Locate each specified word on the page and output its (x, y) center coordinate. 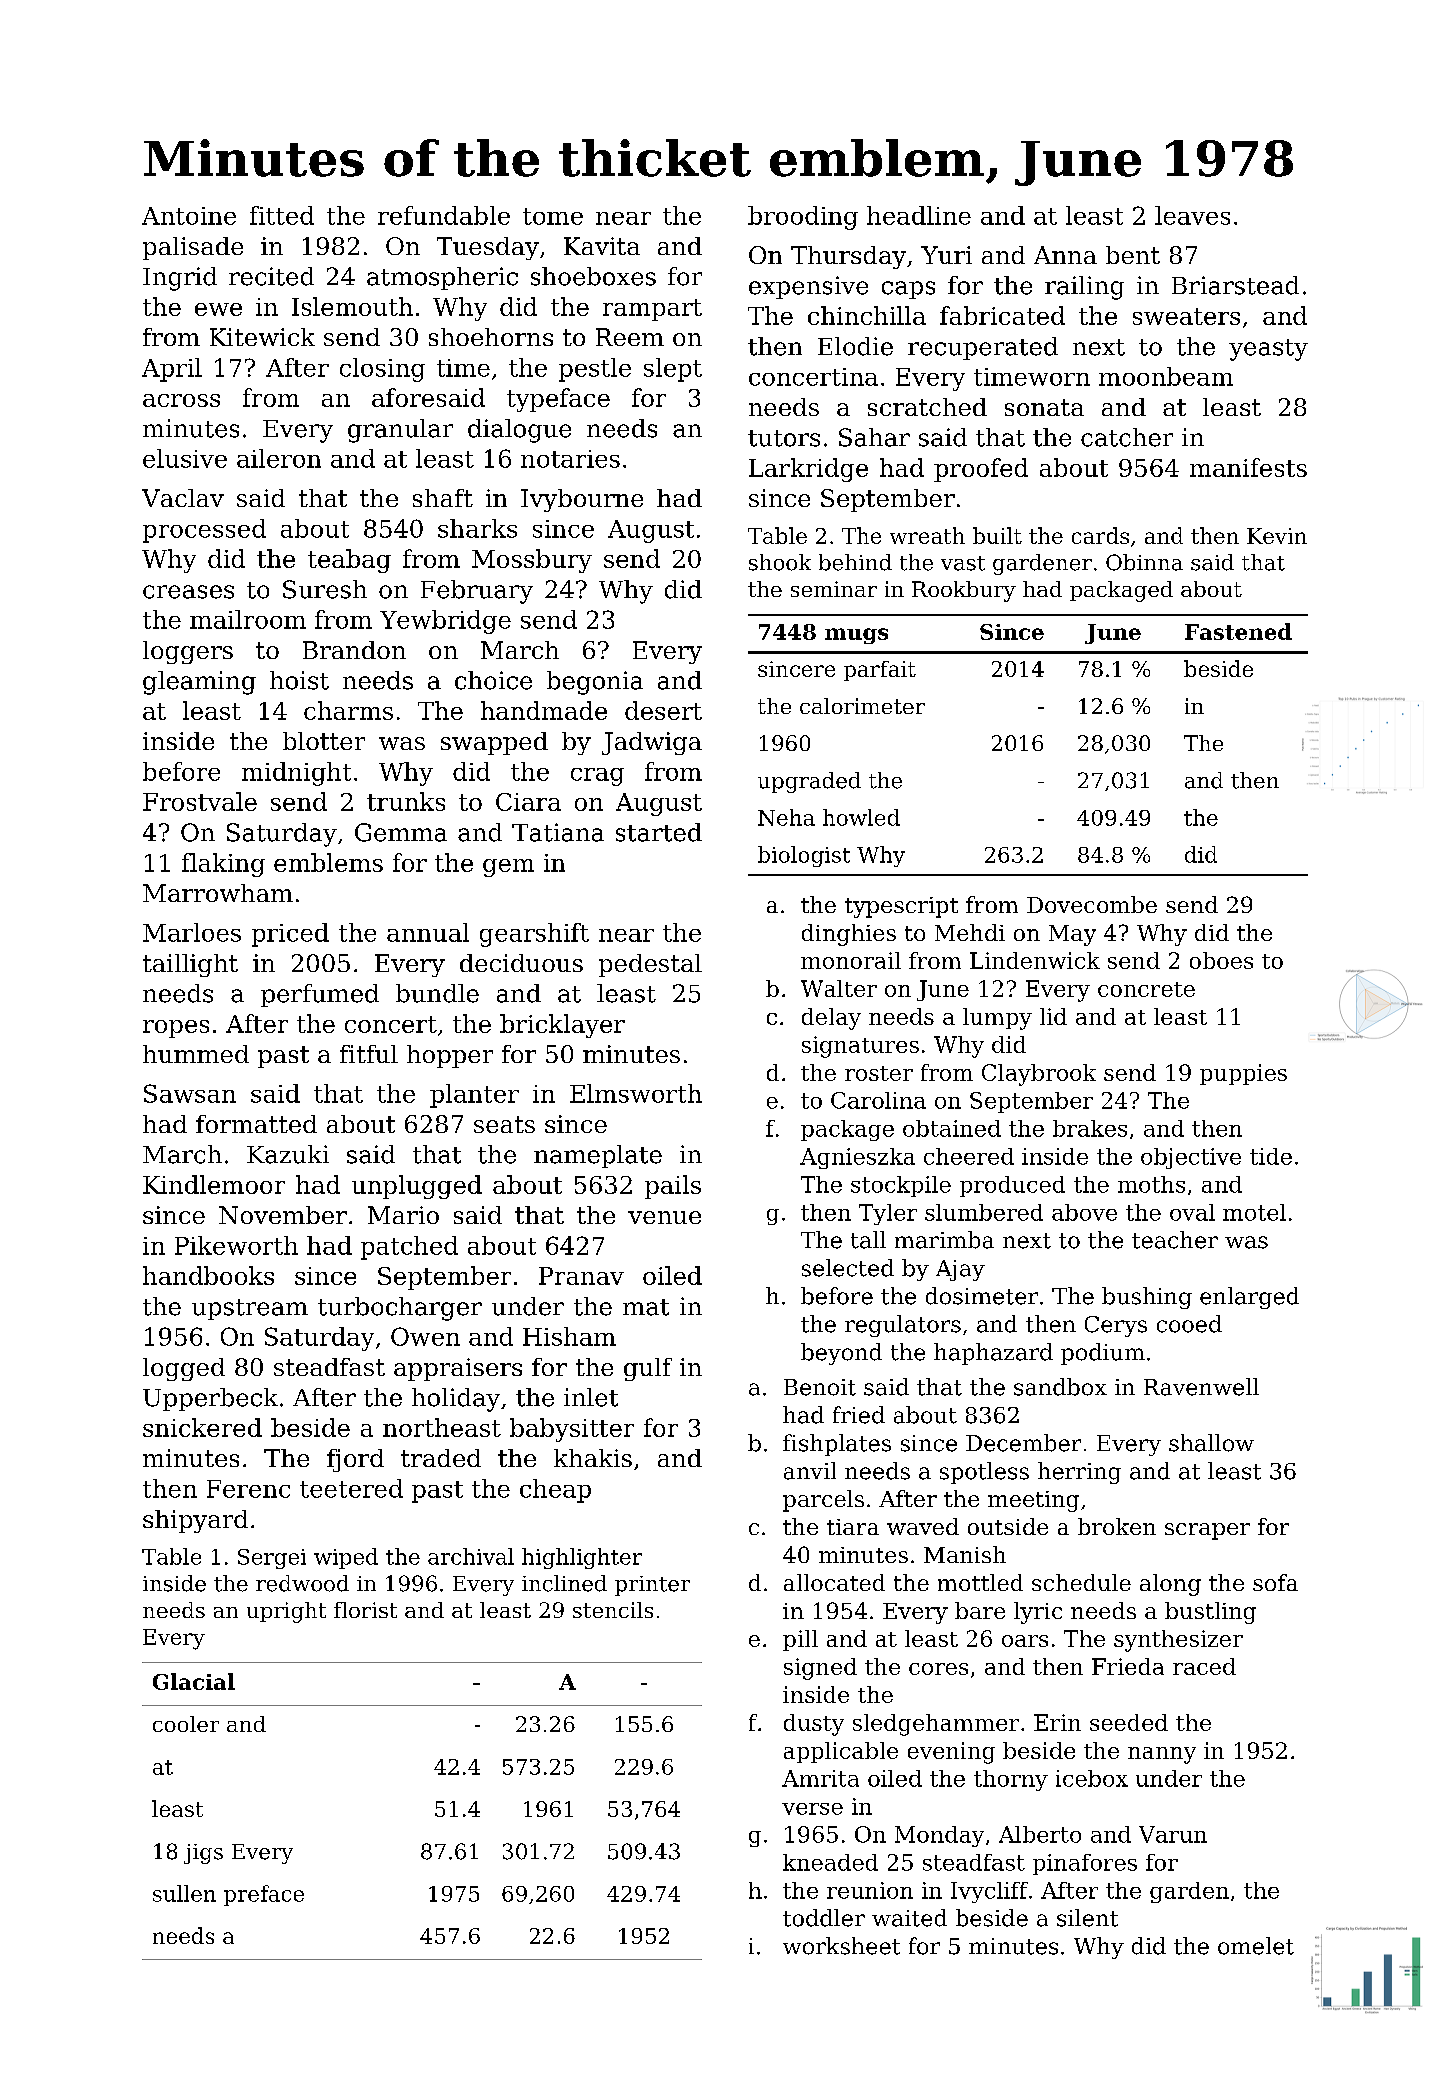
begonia (595, 683)
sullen (184, 1893)
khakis (593, 1458)
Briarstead (1235, 285)
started (659, 832)
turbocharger (400, 1309)
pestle (595, 370)
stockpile (901, 1186)
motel (1254, 1212)
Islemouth (352, 306)
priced (290, 935)
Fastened (1238, 631)
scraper (1207, 1531)
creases (188, 592)
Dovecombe (1092, 904)
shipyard (195, 1521)
